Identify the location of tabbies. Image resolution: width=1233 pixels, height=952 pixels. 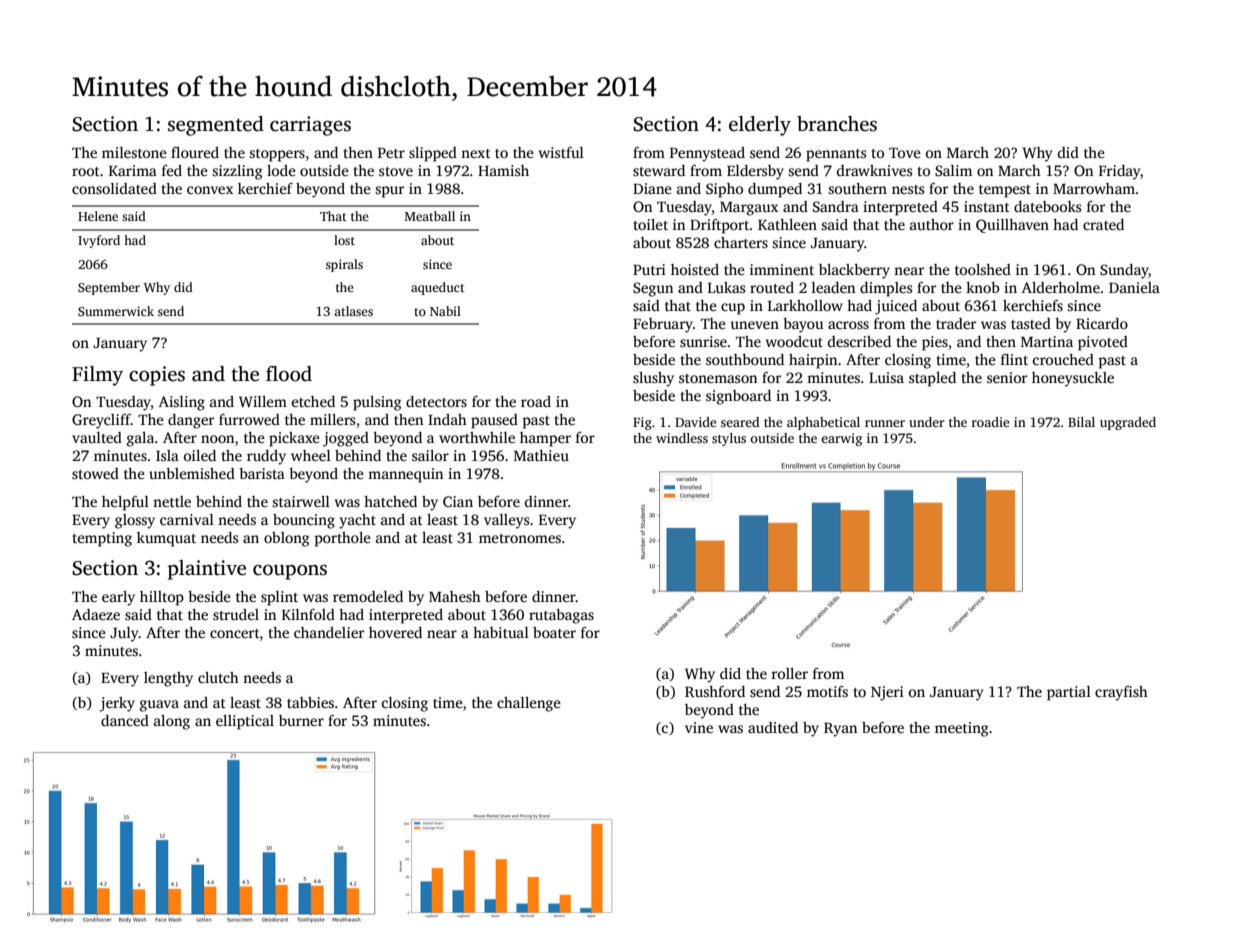
(310, 702).
